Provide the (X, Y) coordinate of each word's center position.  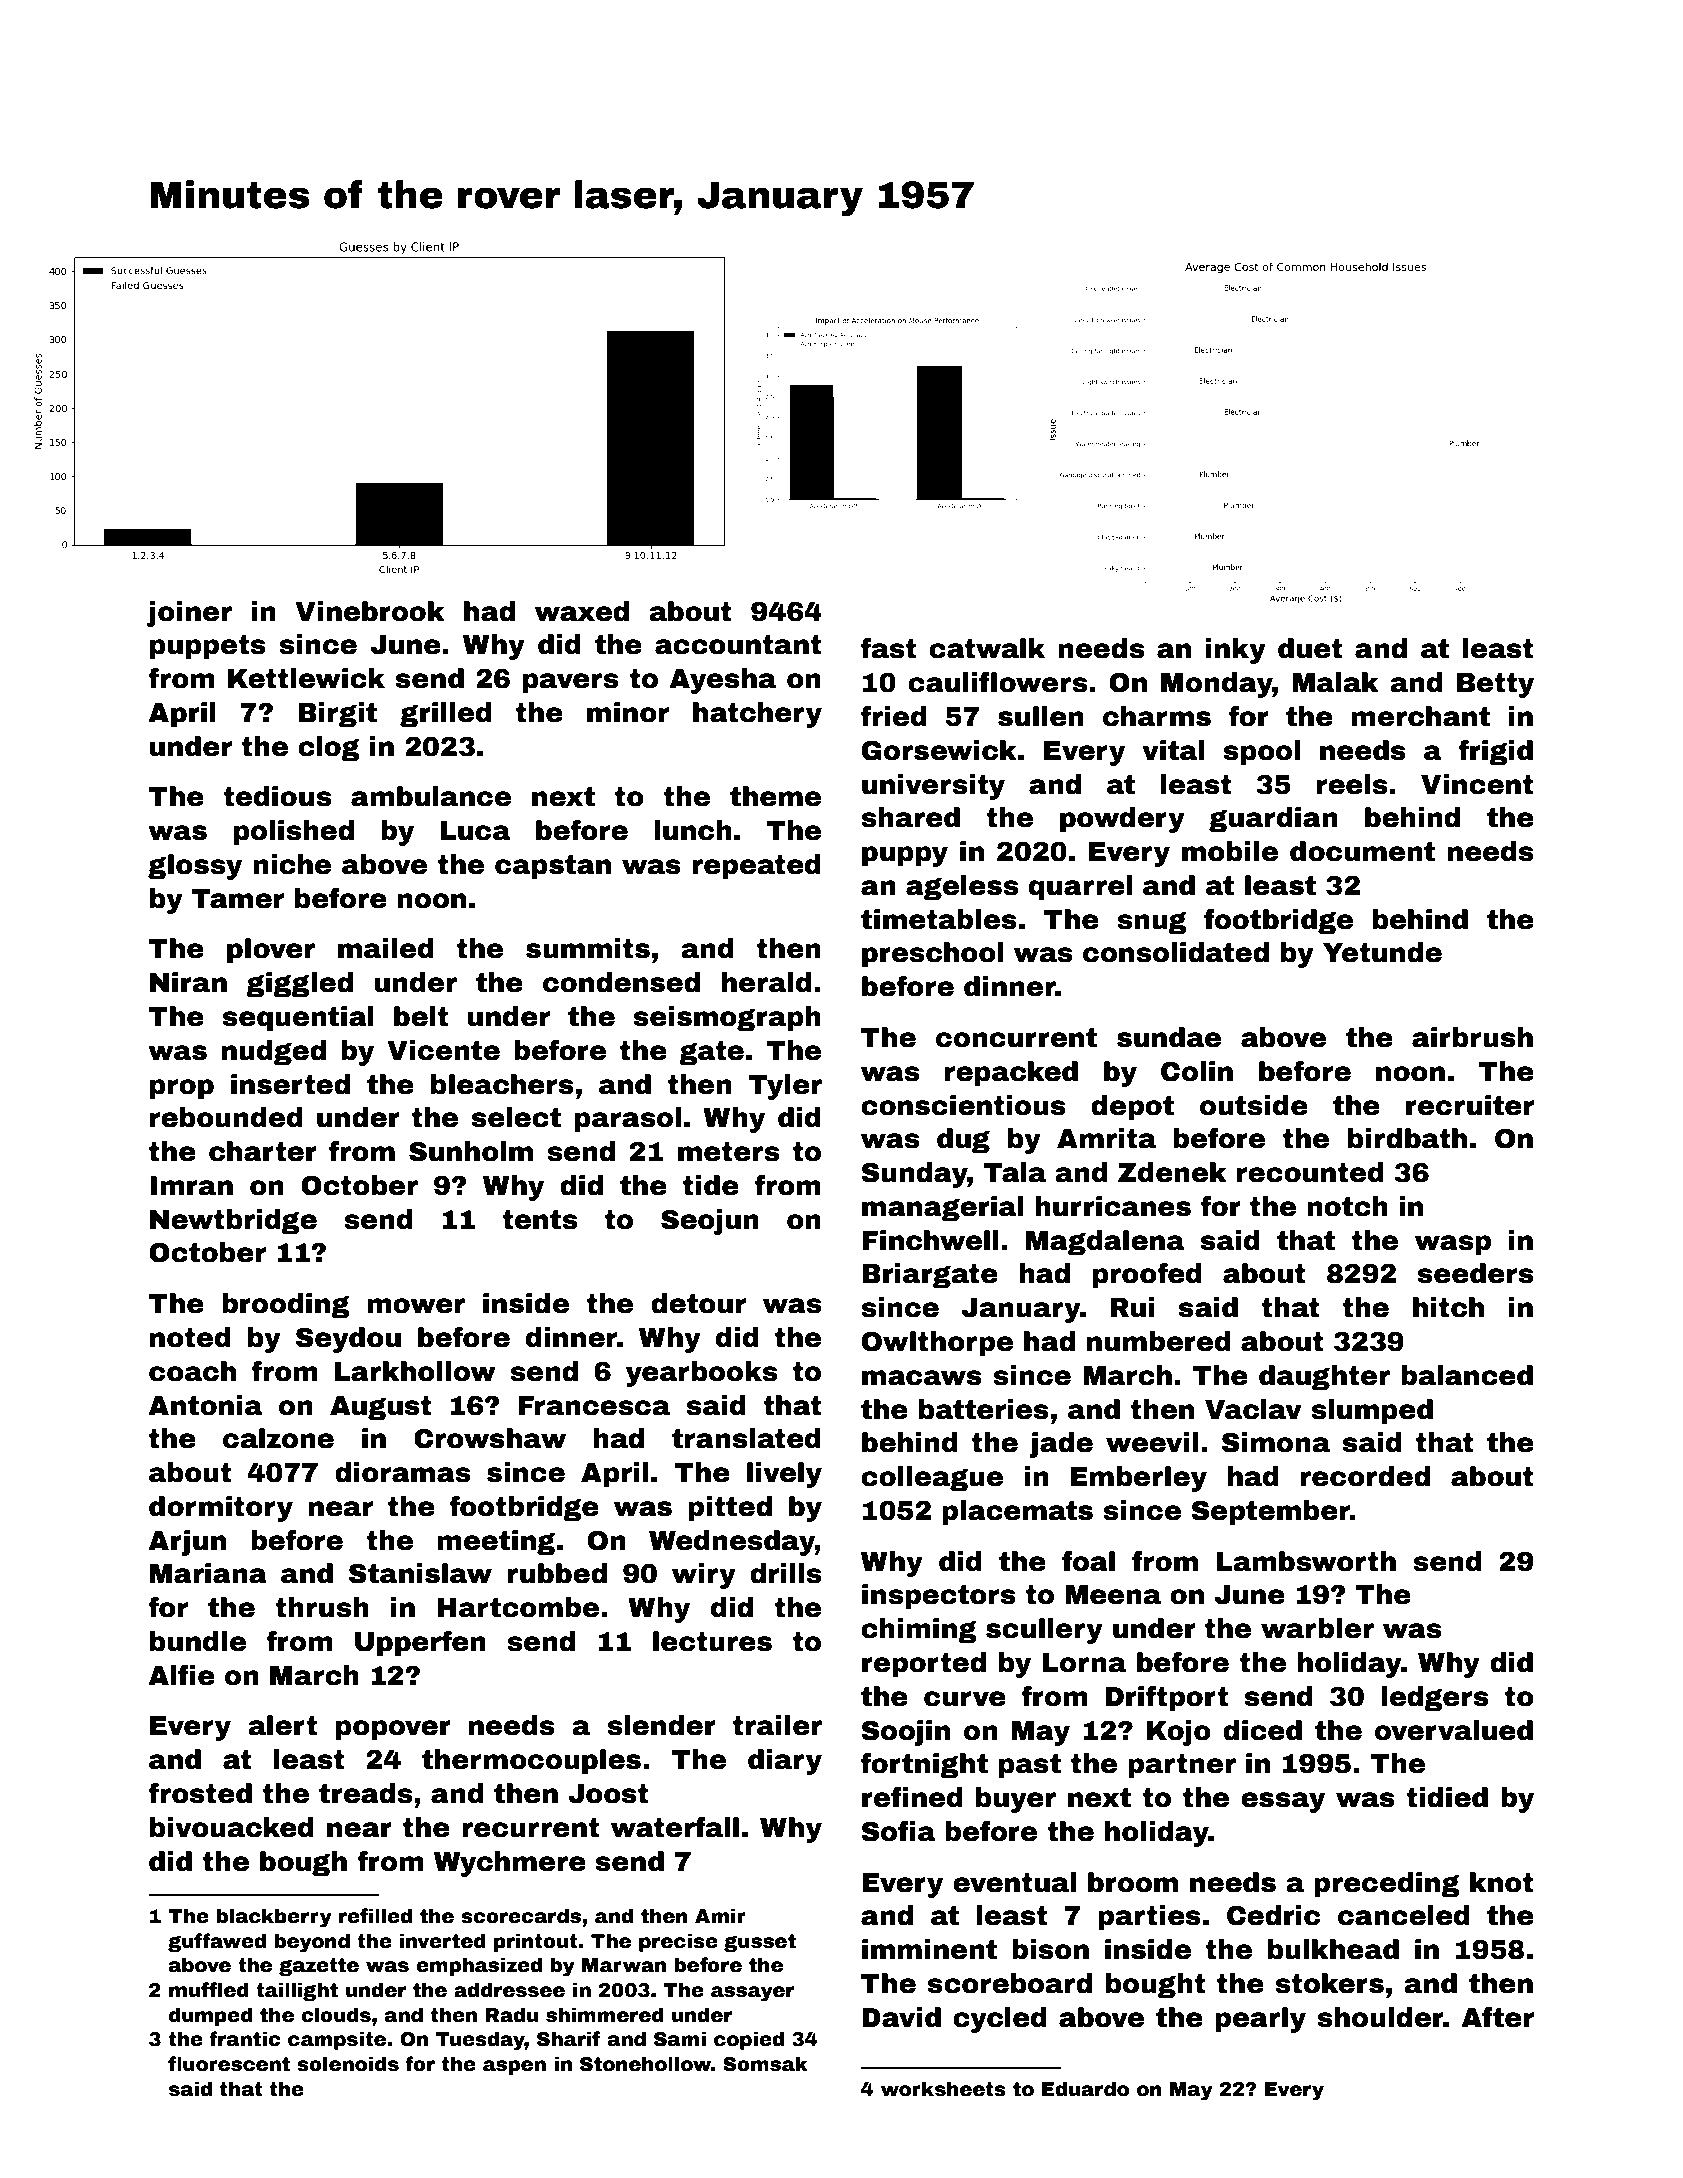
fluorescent (229, 2064)
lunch (693, 830)
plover (271, 951)
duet (1310, 648)
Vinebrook (370, 611)
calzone (278, 1438)
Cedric (1273, 1915)
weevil (1152, 1442)
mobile (1230, 851)
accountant (738, 645)
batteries (984, 1409)
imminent (929, 1949)
